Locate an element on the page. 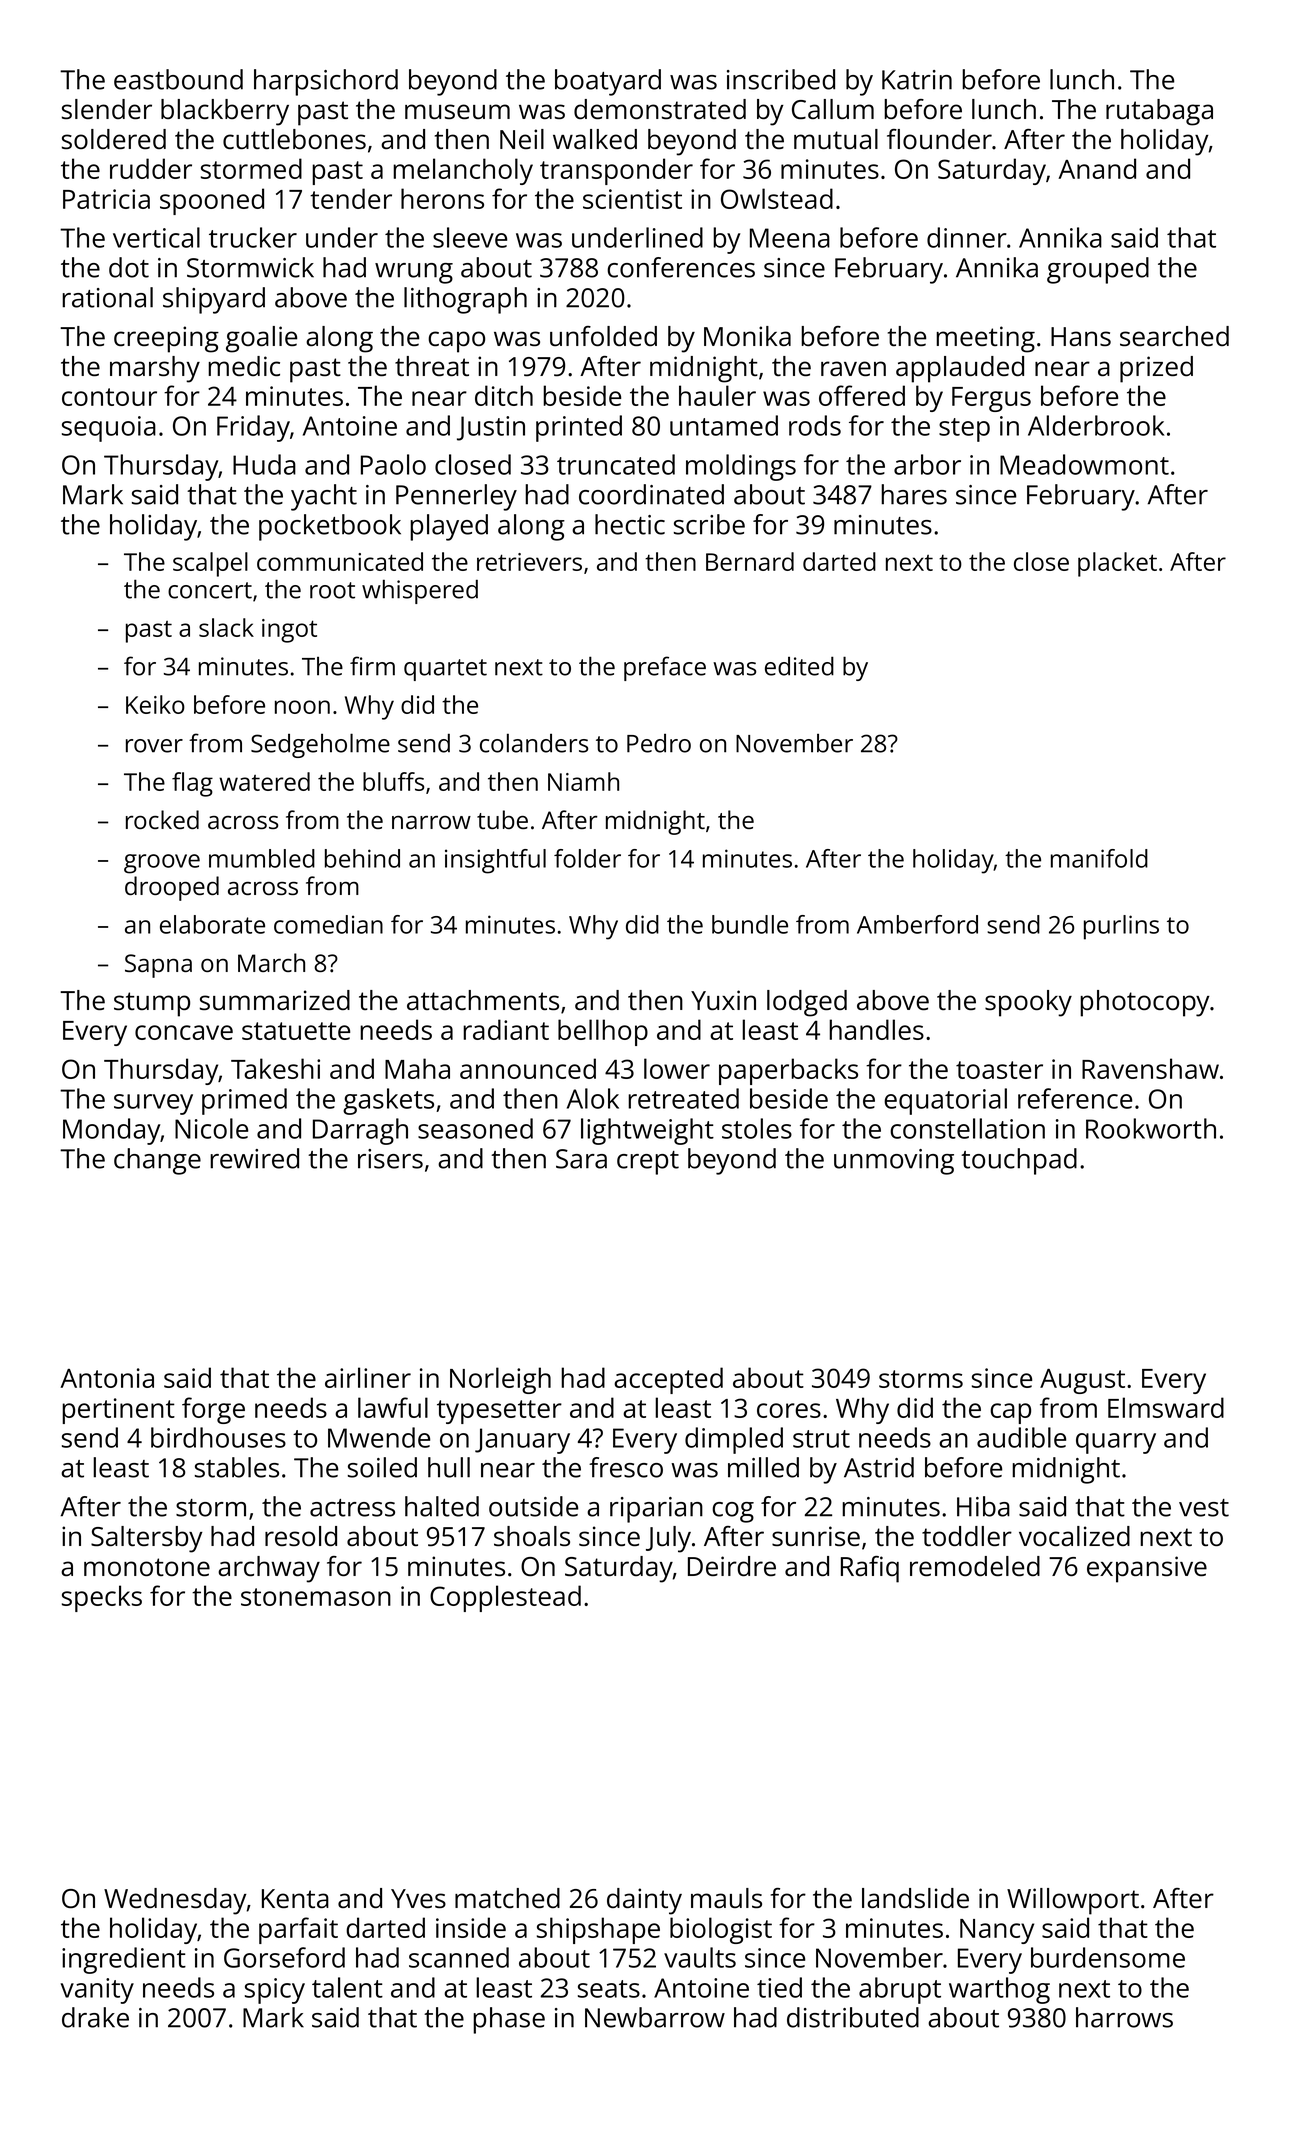 The height and width of the image is (2131, 1294). offered is located at coordinates (862, 395).
